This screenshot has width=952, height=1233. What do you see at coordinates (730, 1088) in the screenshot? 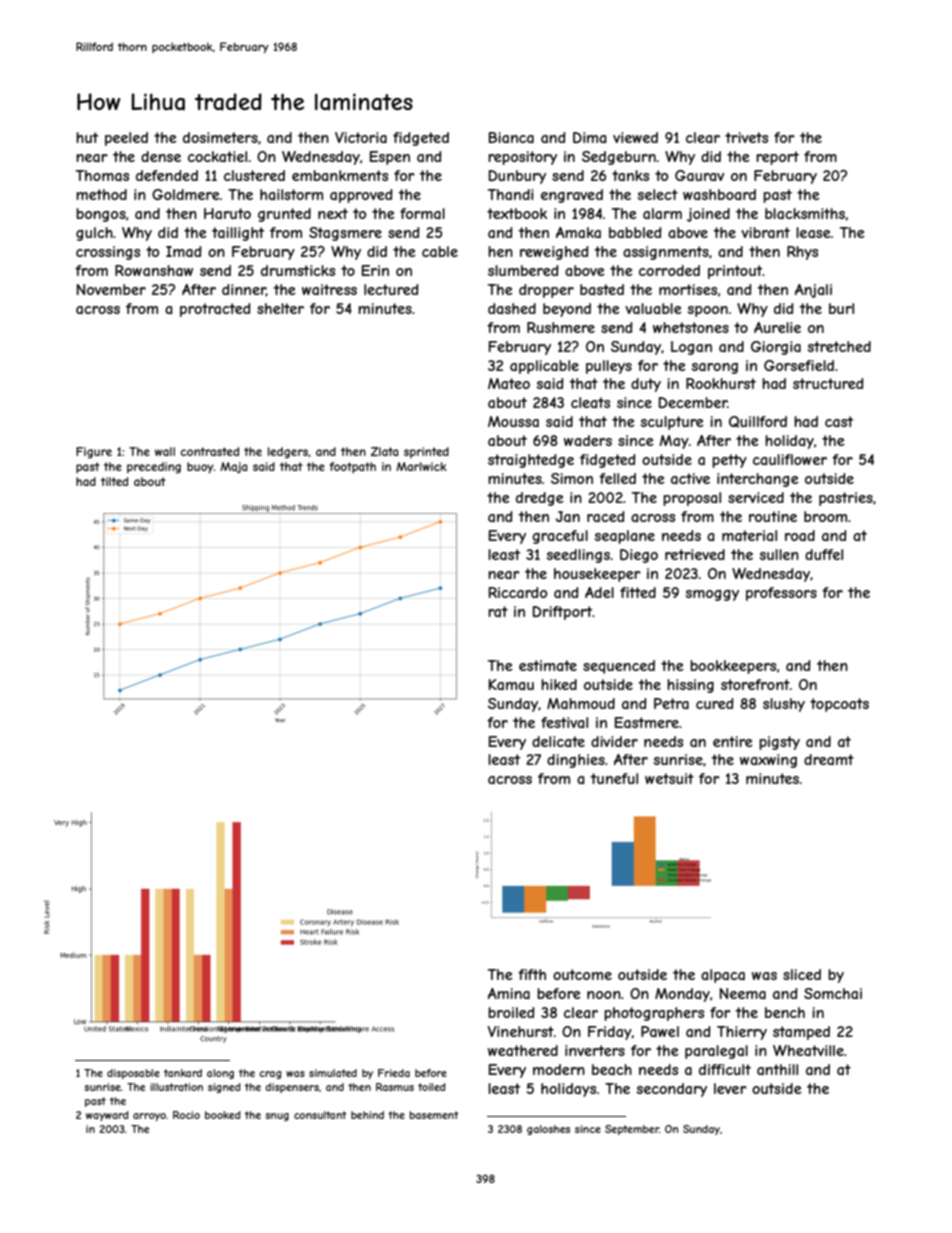
I see `lever` at bounding box center [730, 1088].
